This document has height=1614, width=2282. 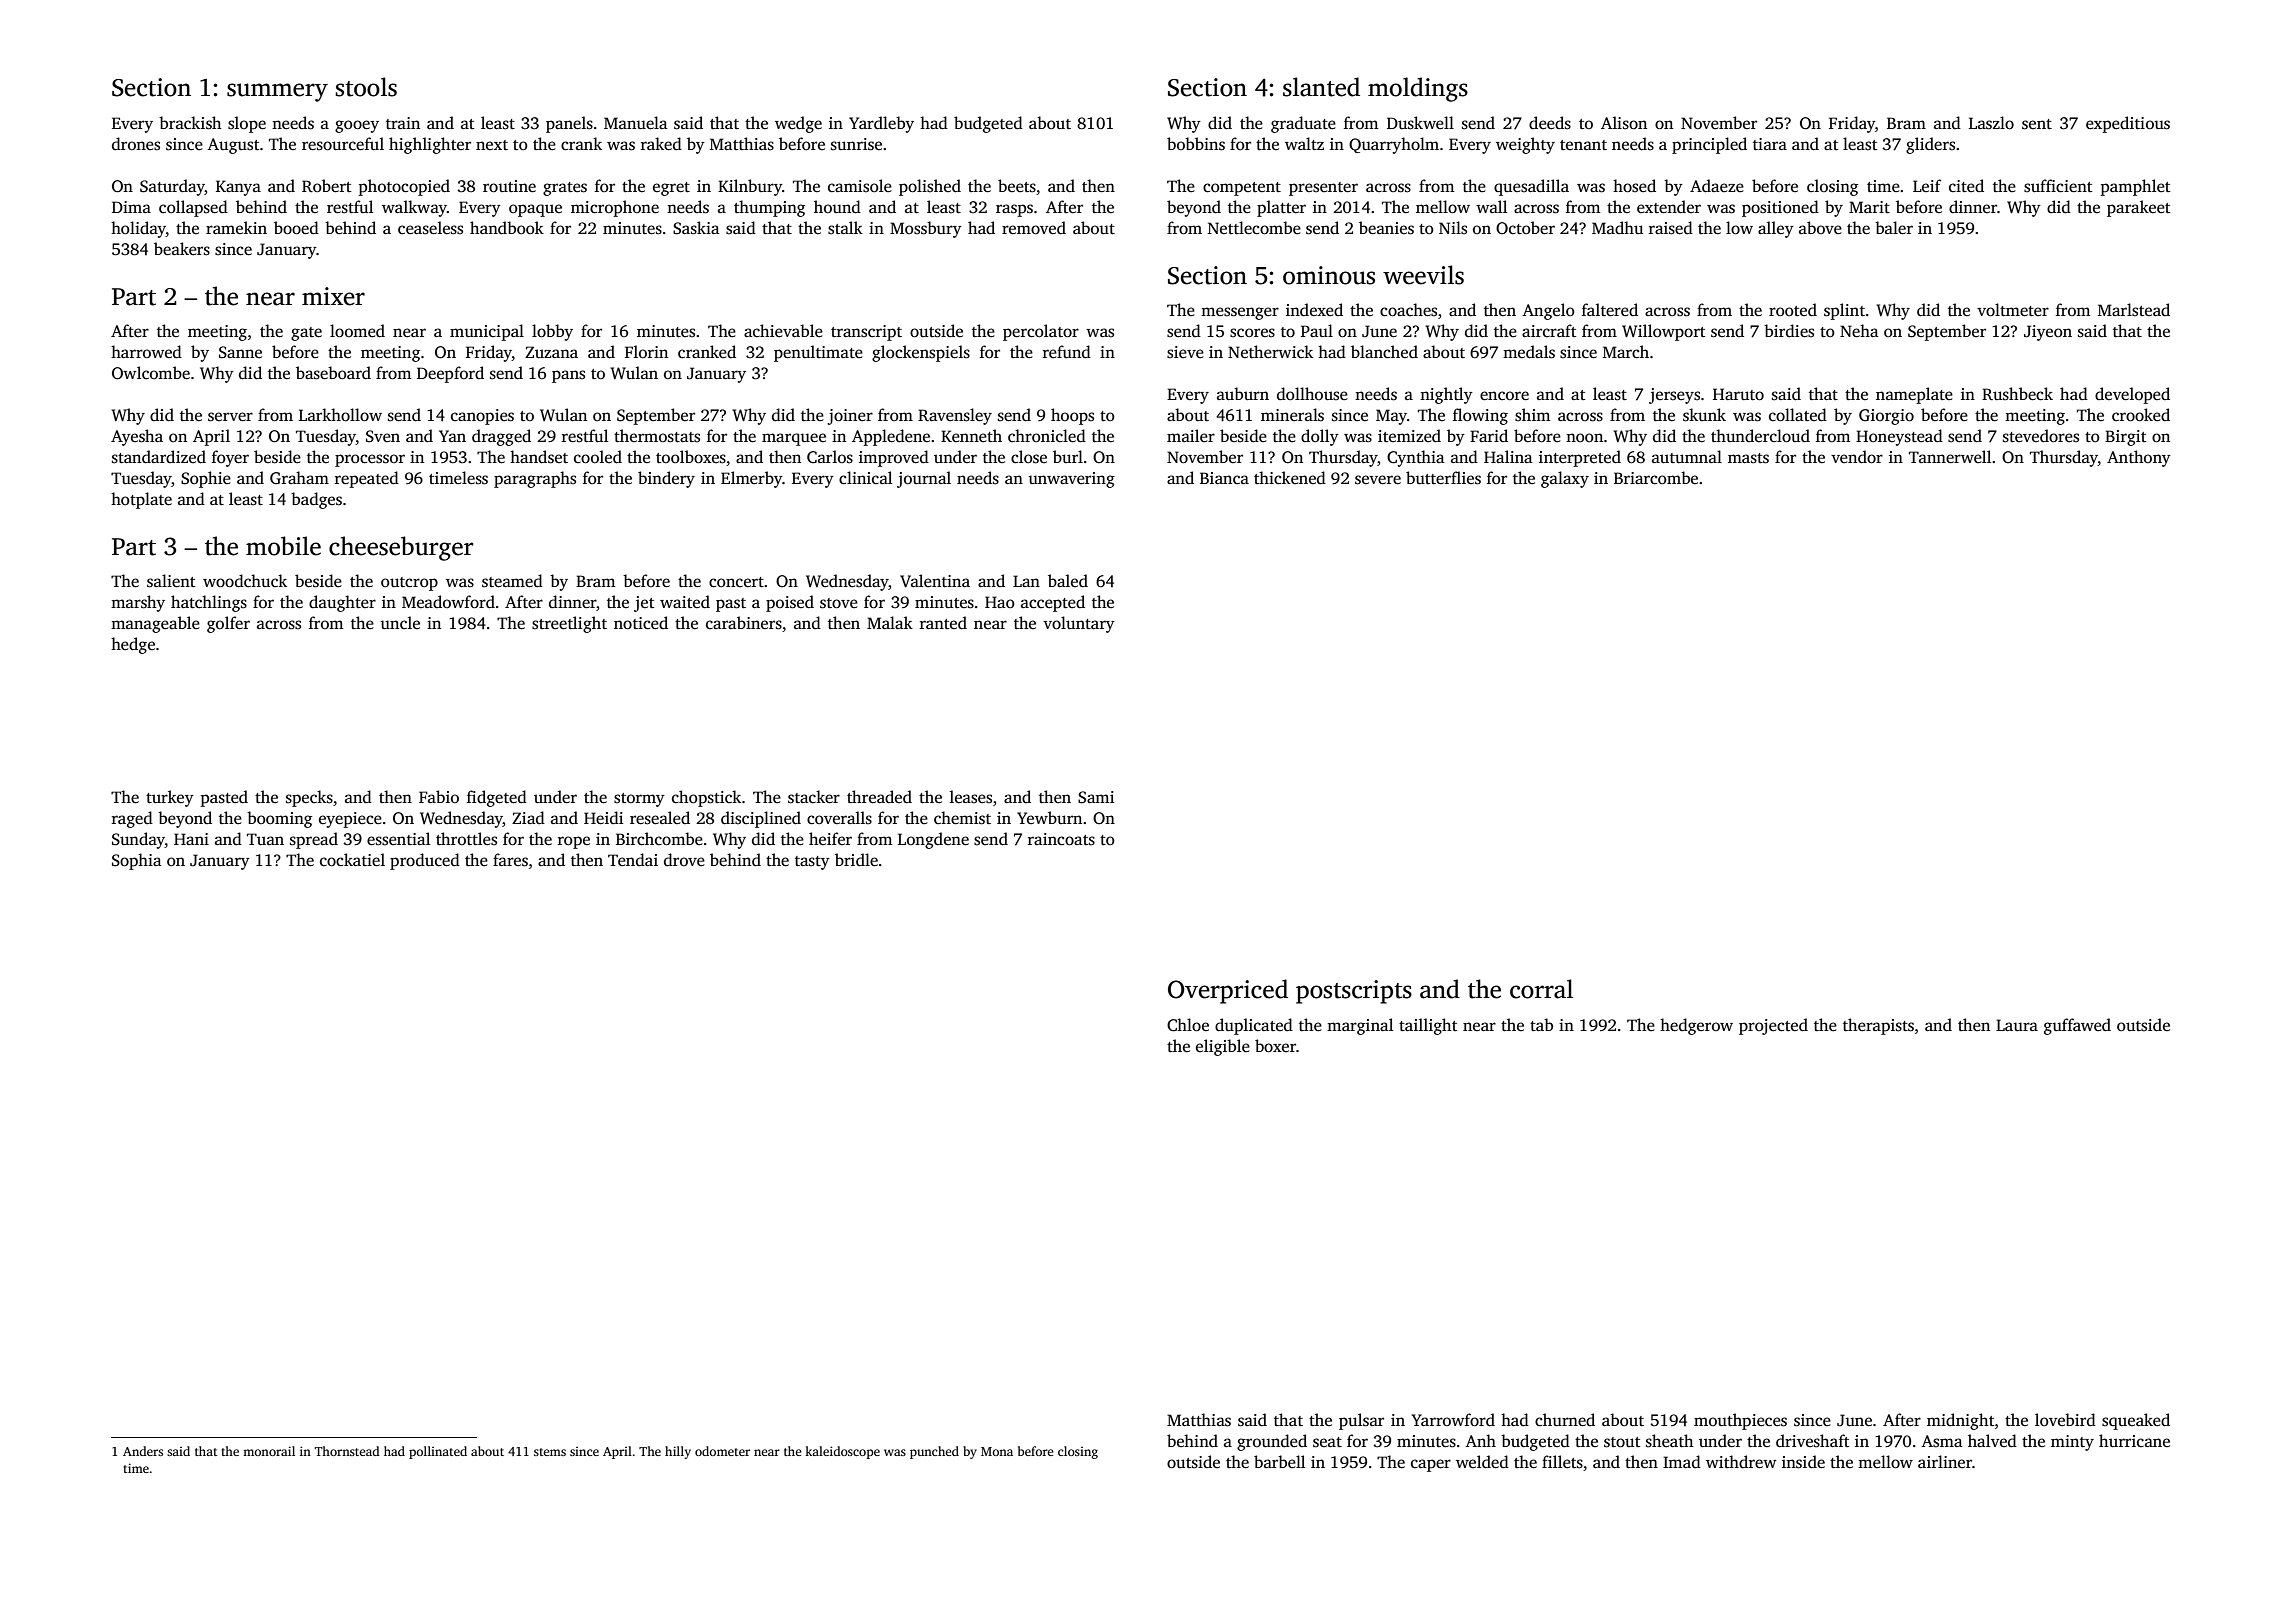 What do you see at coordinates (400, 622) in the document?
I see `uncle` at bounding box center [400, 622].
